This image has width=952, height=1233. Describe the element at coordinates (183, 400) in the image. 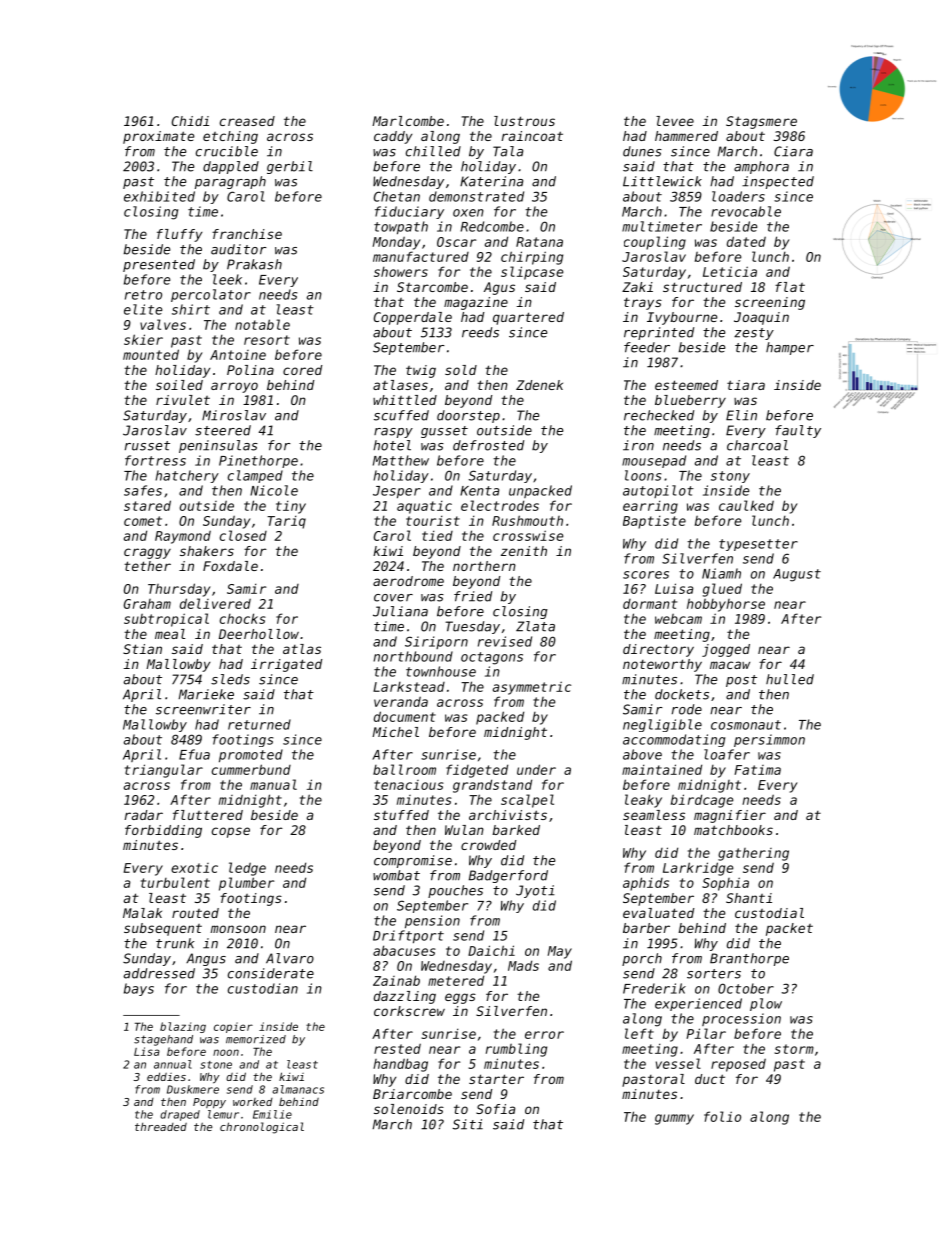

I see `rivulet` at that location.
